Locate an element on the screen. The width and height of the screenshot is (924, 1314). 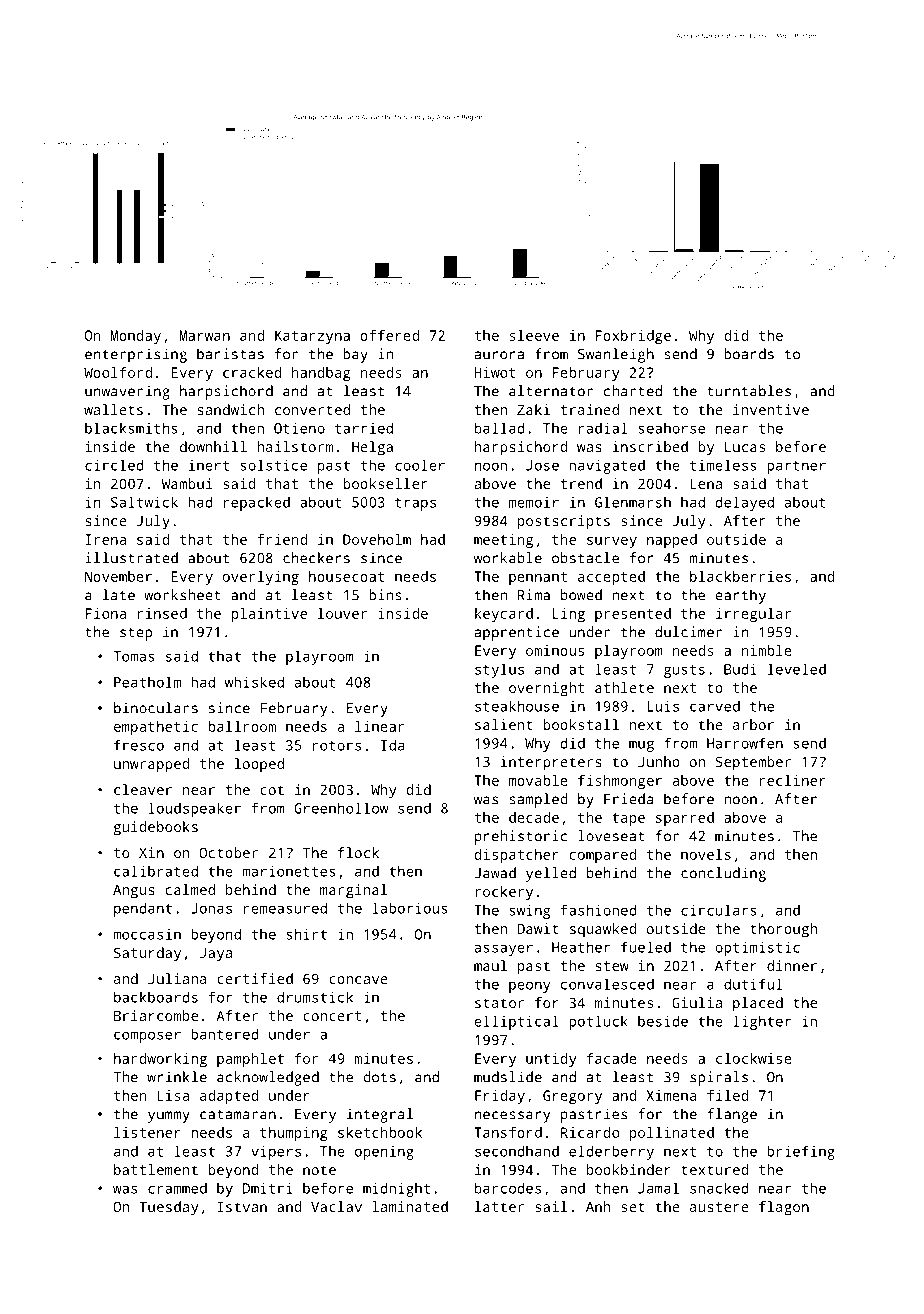
ominous is located at coordinates (555, 650).
